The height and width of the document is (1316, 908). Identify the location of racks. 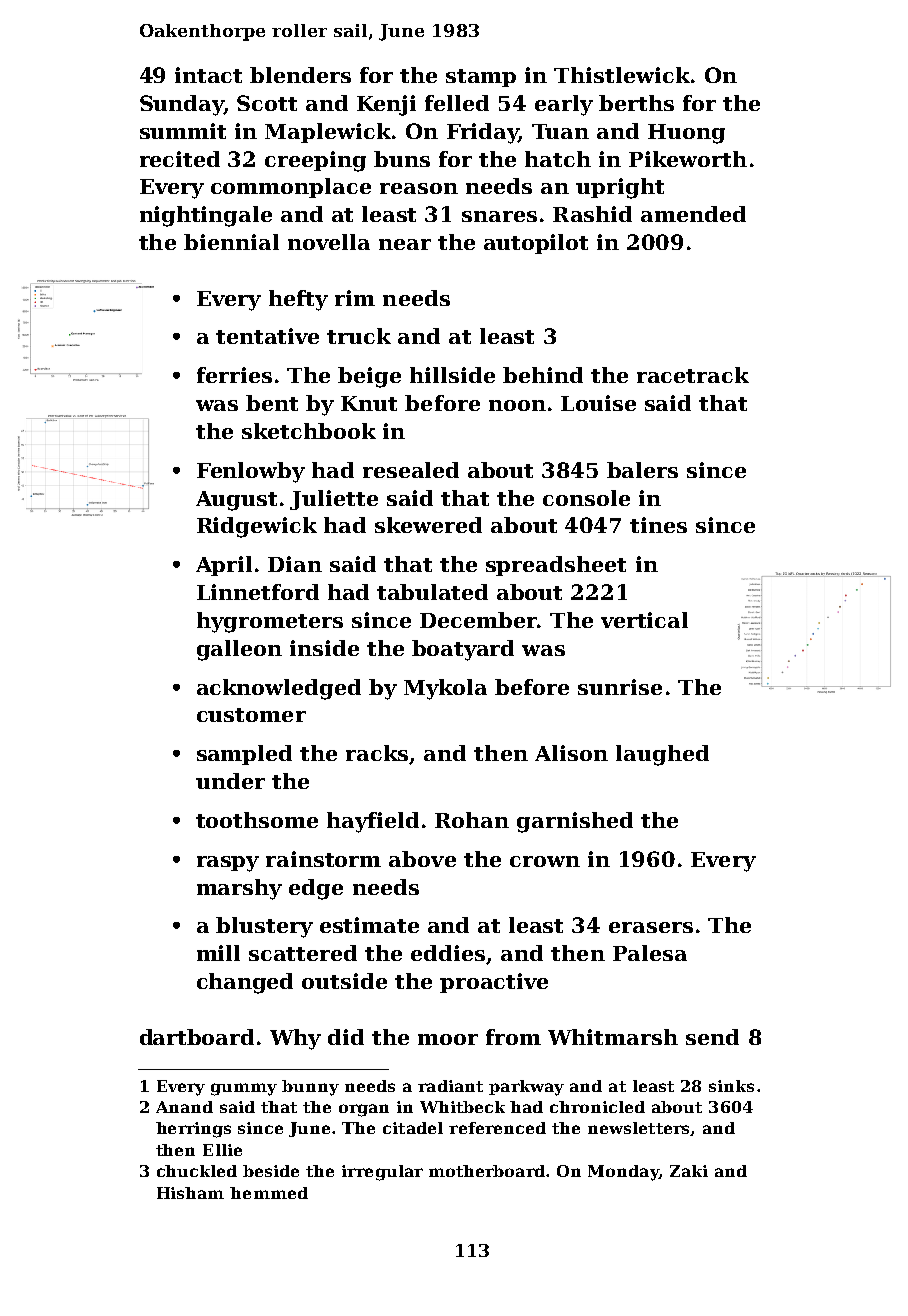
(377, 753).
